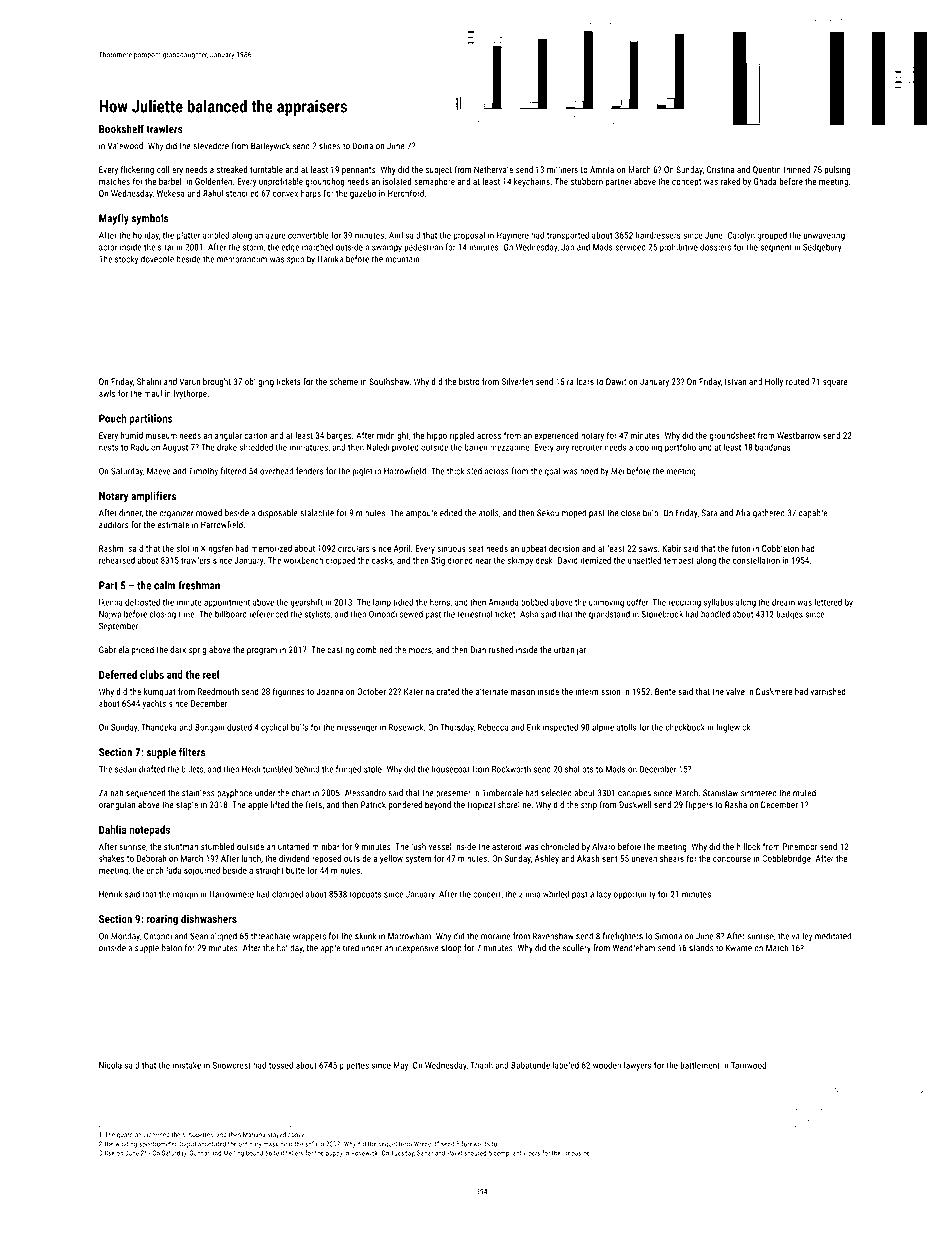  What do you see at coordinates (748, 1065) in the screenshot?
I see `Tarnwood` at bounding box center [748, 1065].
